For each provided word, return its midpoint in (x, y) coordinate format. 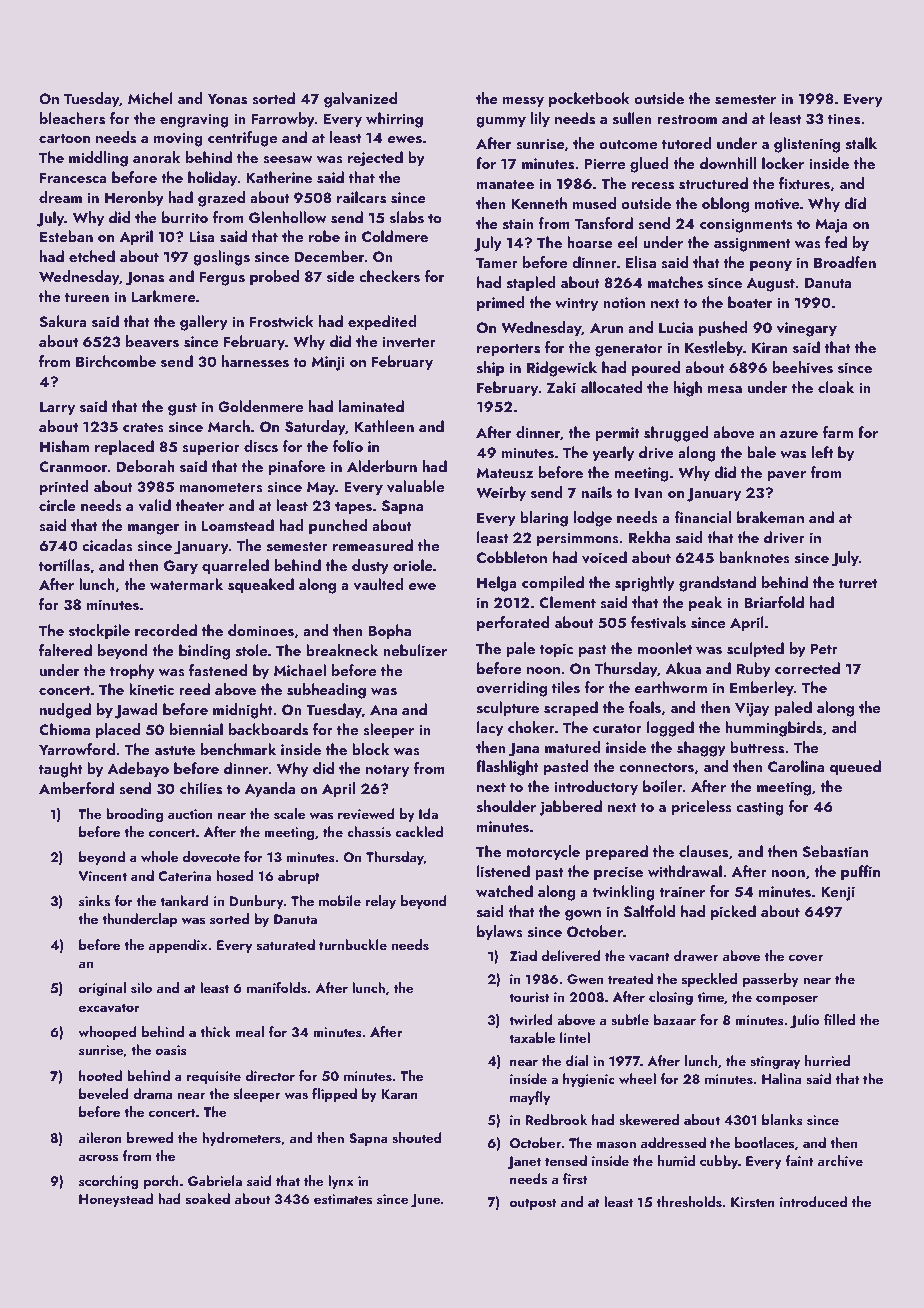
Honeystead (116, 1200)
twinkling (624, 893)
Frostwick (282, 321)
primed (501, 304)
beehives (803, 367)
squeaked (261, 586)
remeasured (373, 545)
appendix (178, 946)
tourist (529, 997)
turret (858, 583)
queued (855, 768)
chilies (201, 788)
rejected (375, 159)
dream (60, 197)
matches (675, 282)
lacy (490, 729)
